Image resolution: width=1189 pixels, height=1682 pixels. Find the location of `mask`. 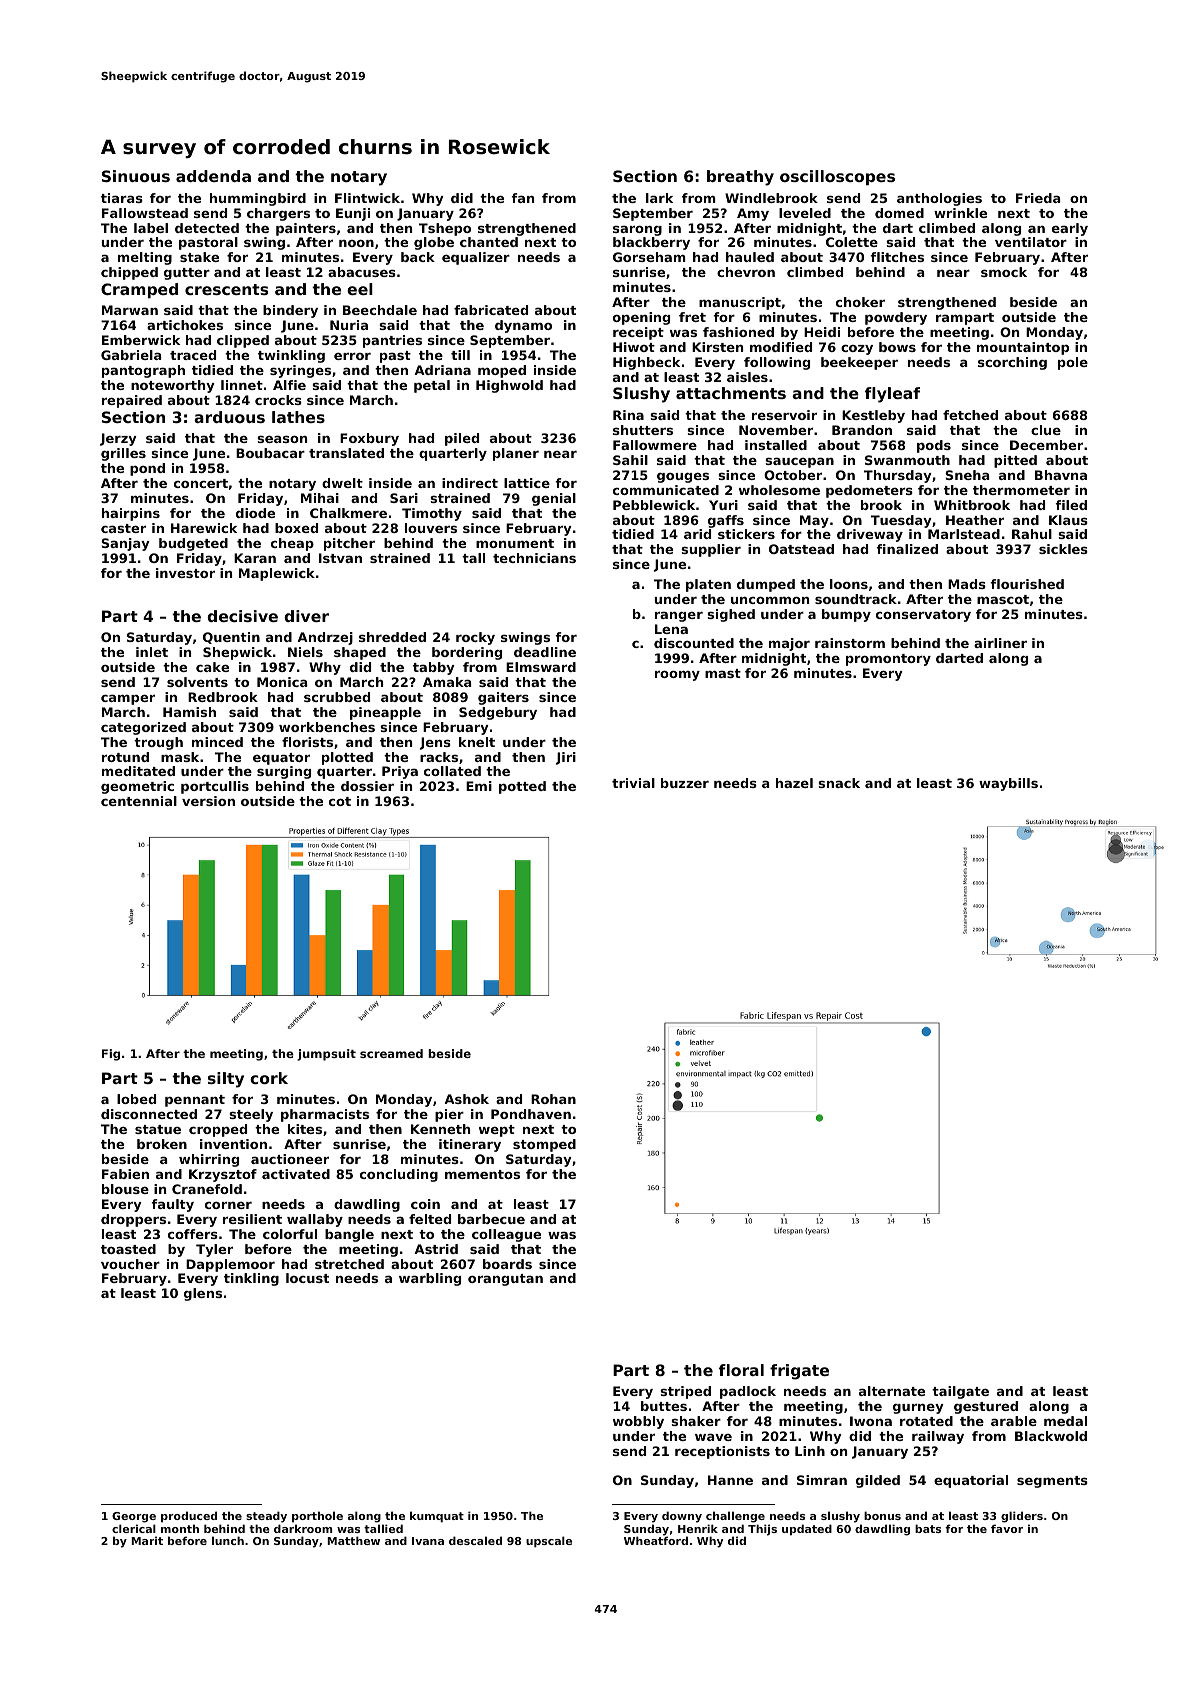

mask is located at coordinates (180, 757).
